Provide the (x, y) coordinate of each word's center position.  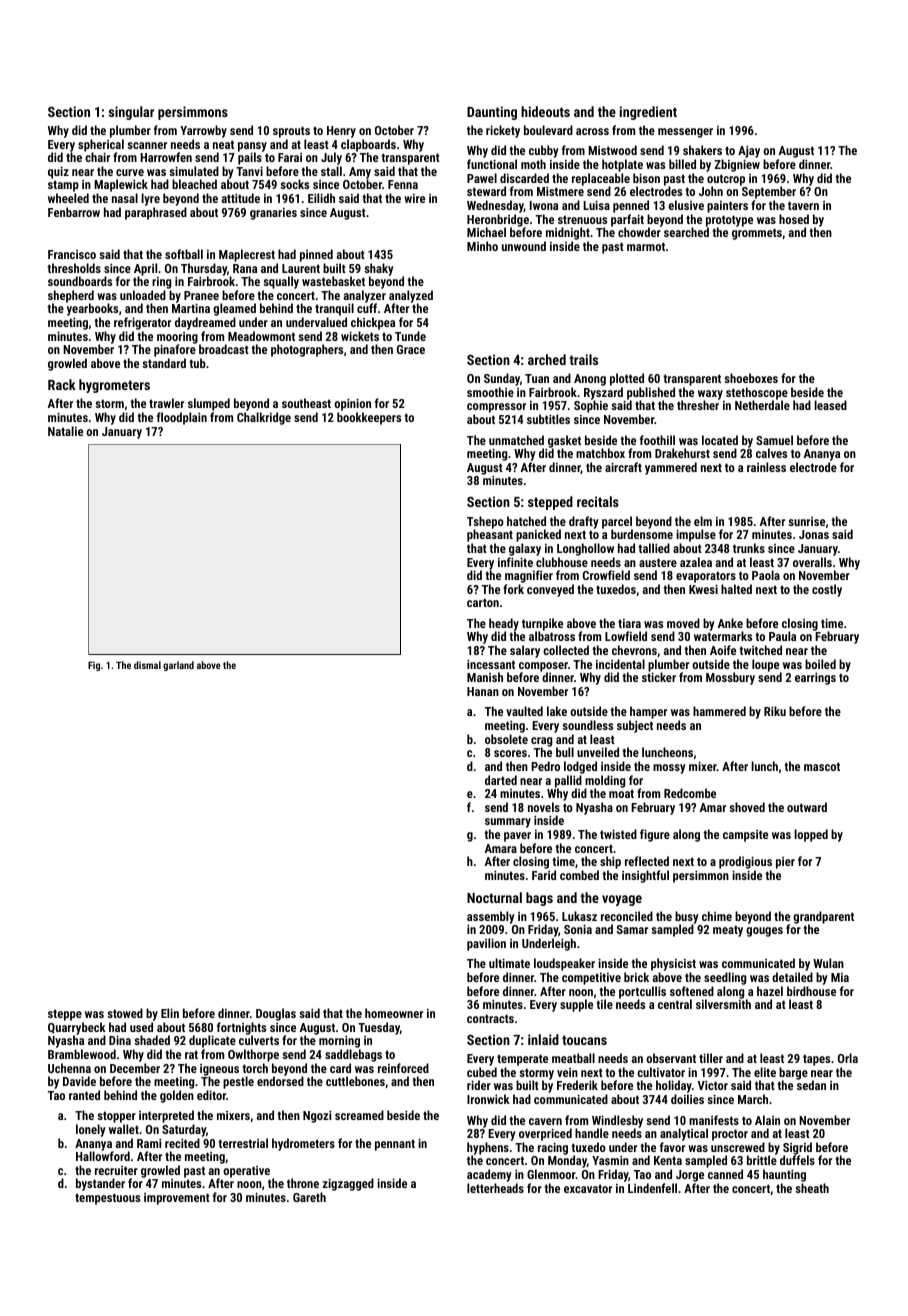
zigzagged (348, 1184)
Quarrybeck (77, 1029)
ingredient (648, 113)
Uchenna (69, 1068)
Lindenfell (652, 1188)
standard (164, 363)
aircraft (623, 467)
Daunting (492, 113)
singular (131, 113)
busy (687, 918)
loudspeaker (564, 964)
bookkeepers (369, 418)
